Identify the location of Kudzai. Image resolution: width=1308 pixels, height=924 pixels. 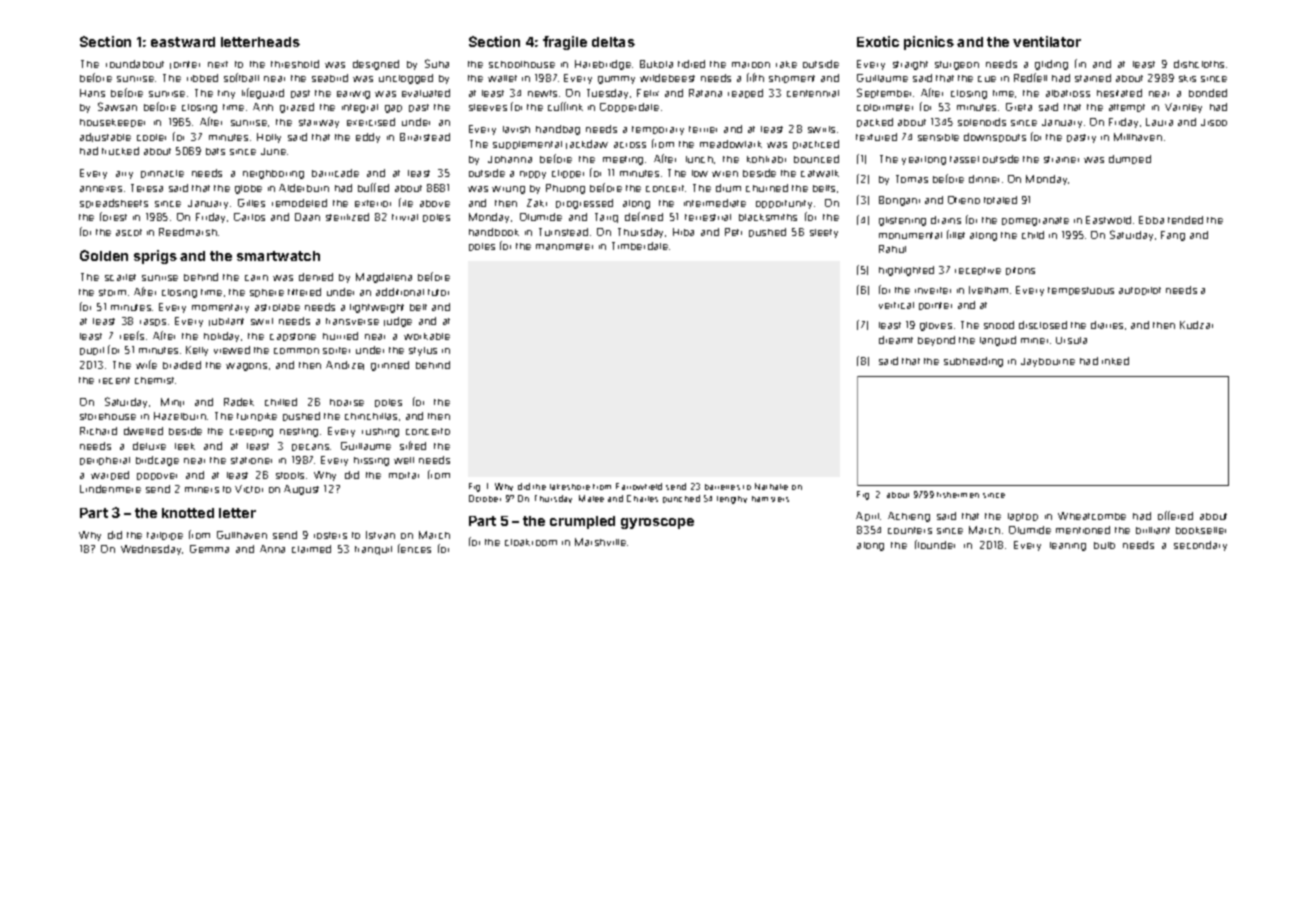
(1196, 325).
